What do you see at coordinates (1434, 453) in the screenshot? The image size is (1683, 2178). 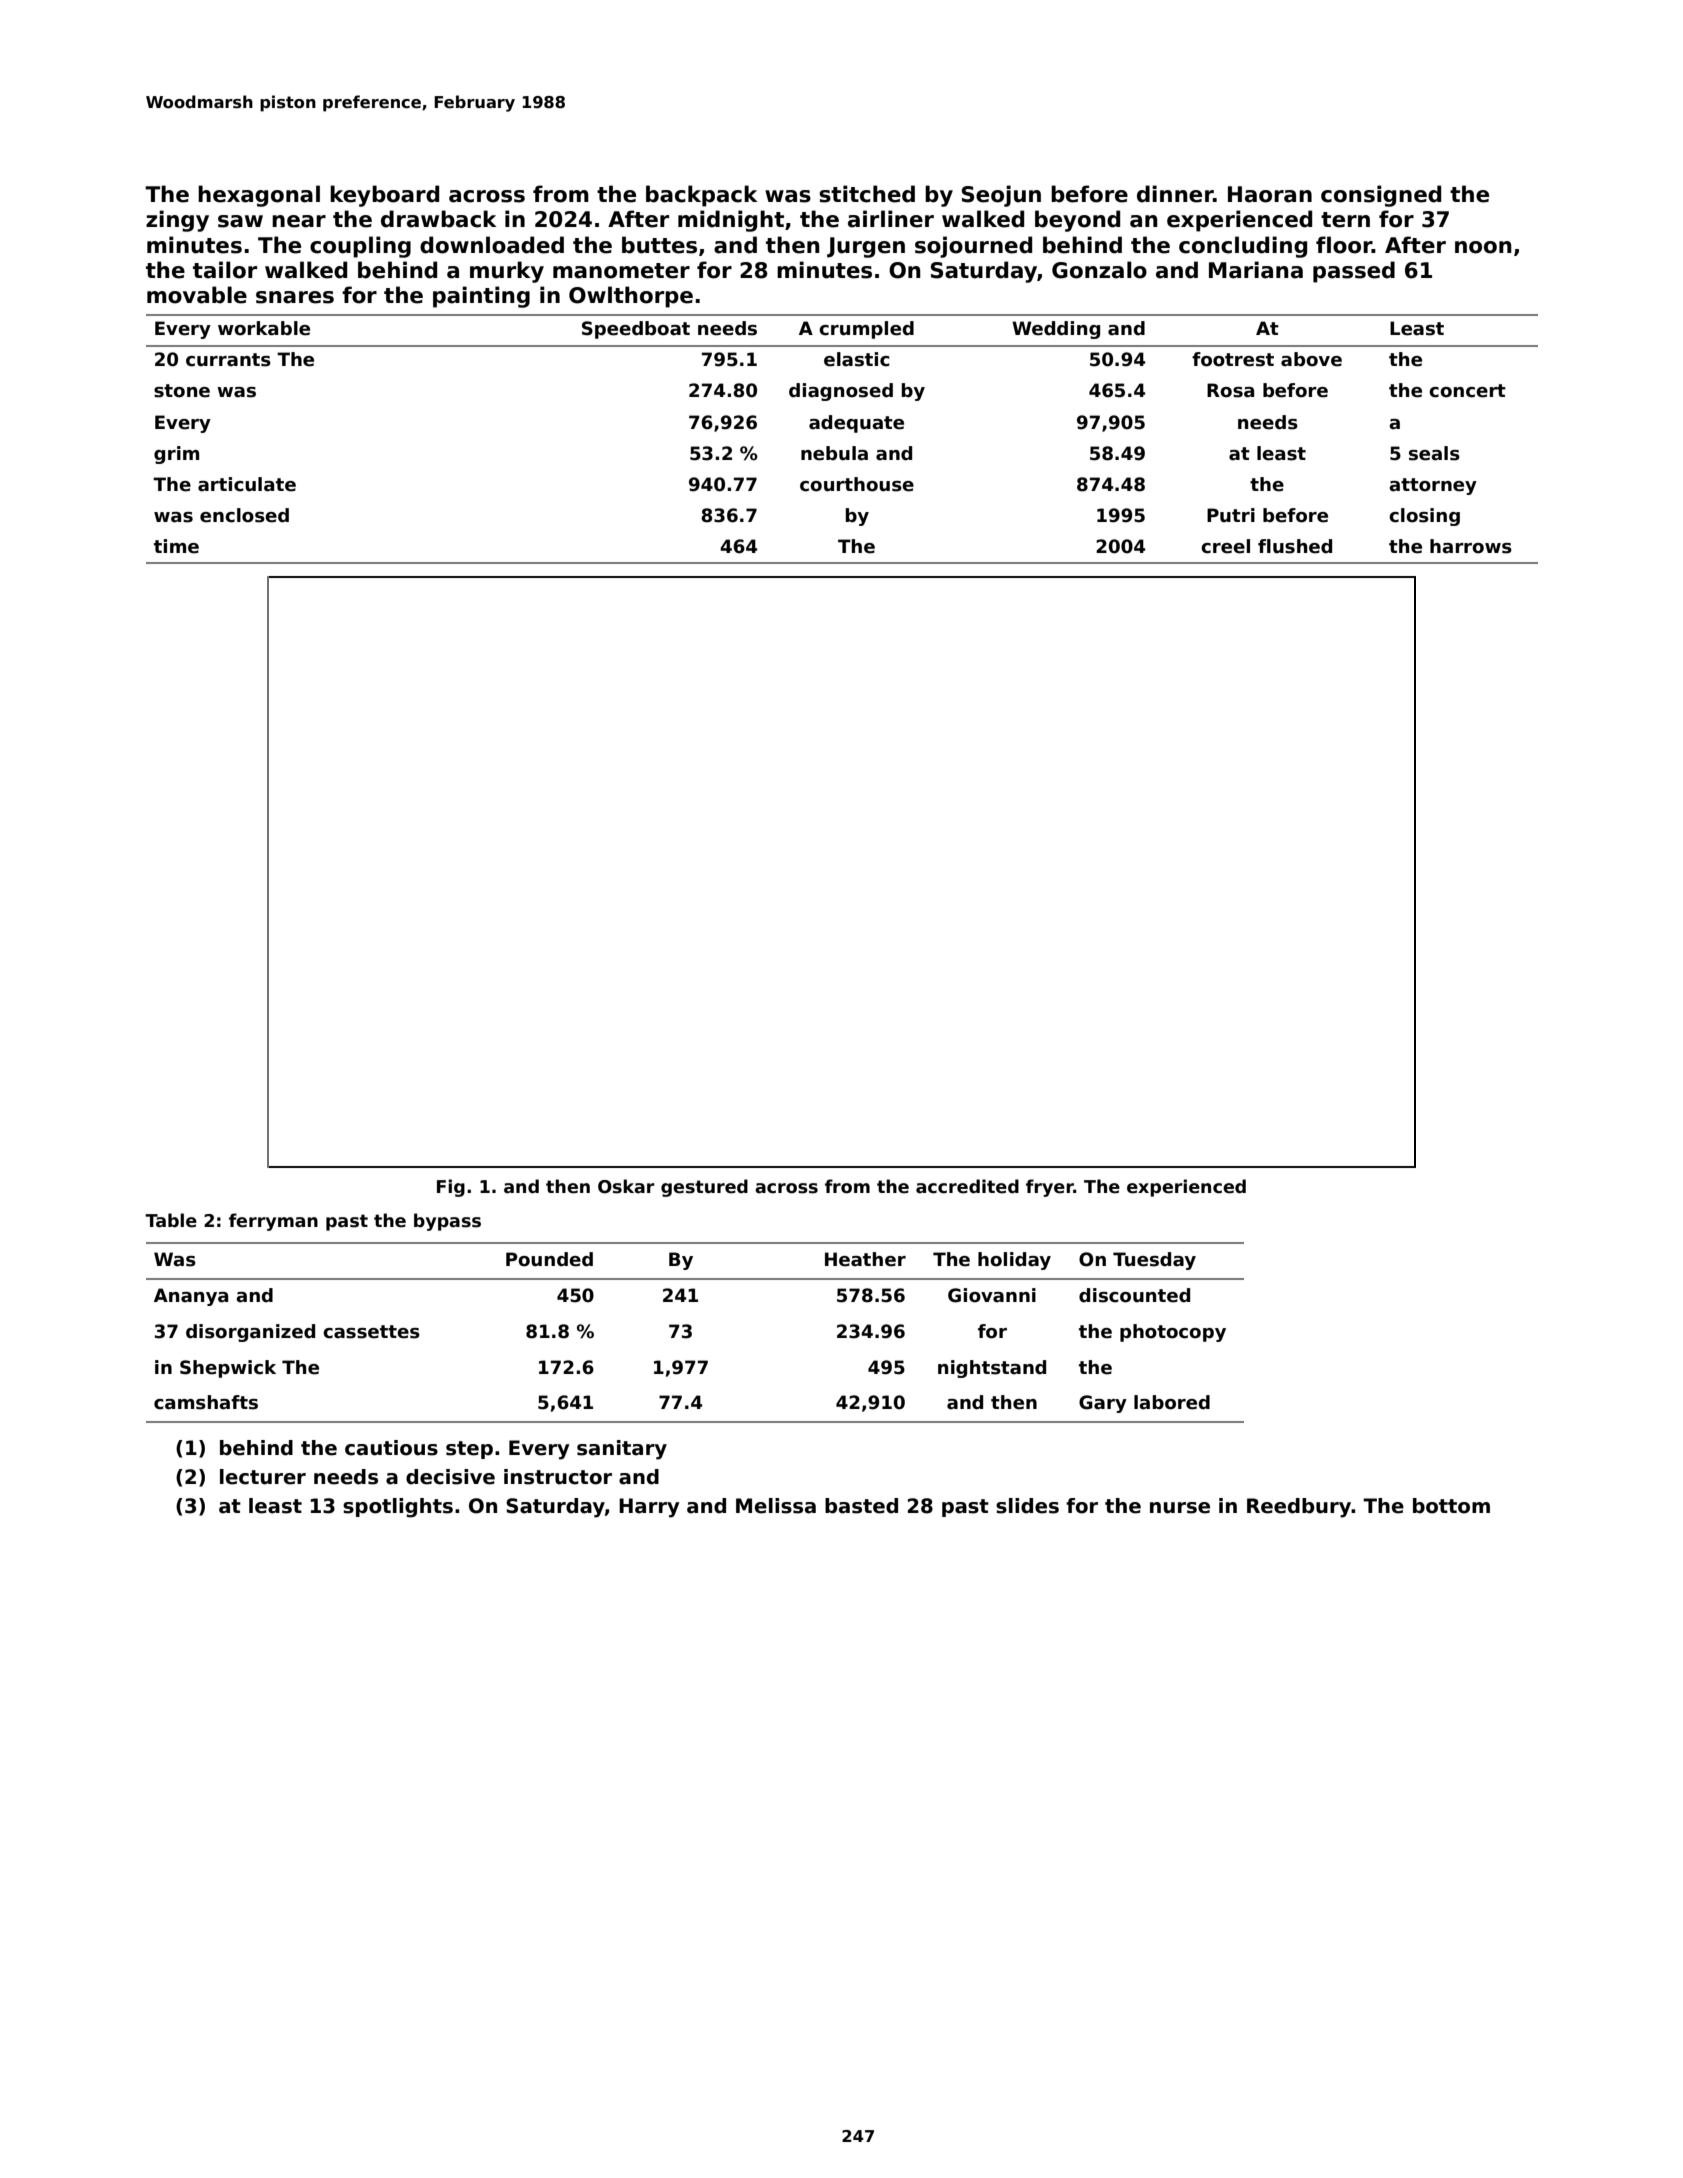 I see `seals` at bounding box center [1434, 453].
